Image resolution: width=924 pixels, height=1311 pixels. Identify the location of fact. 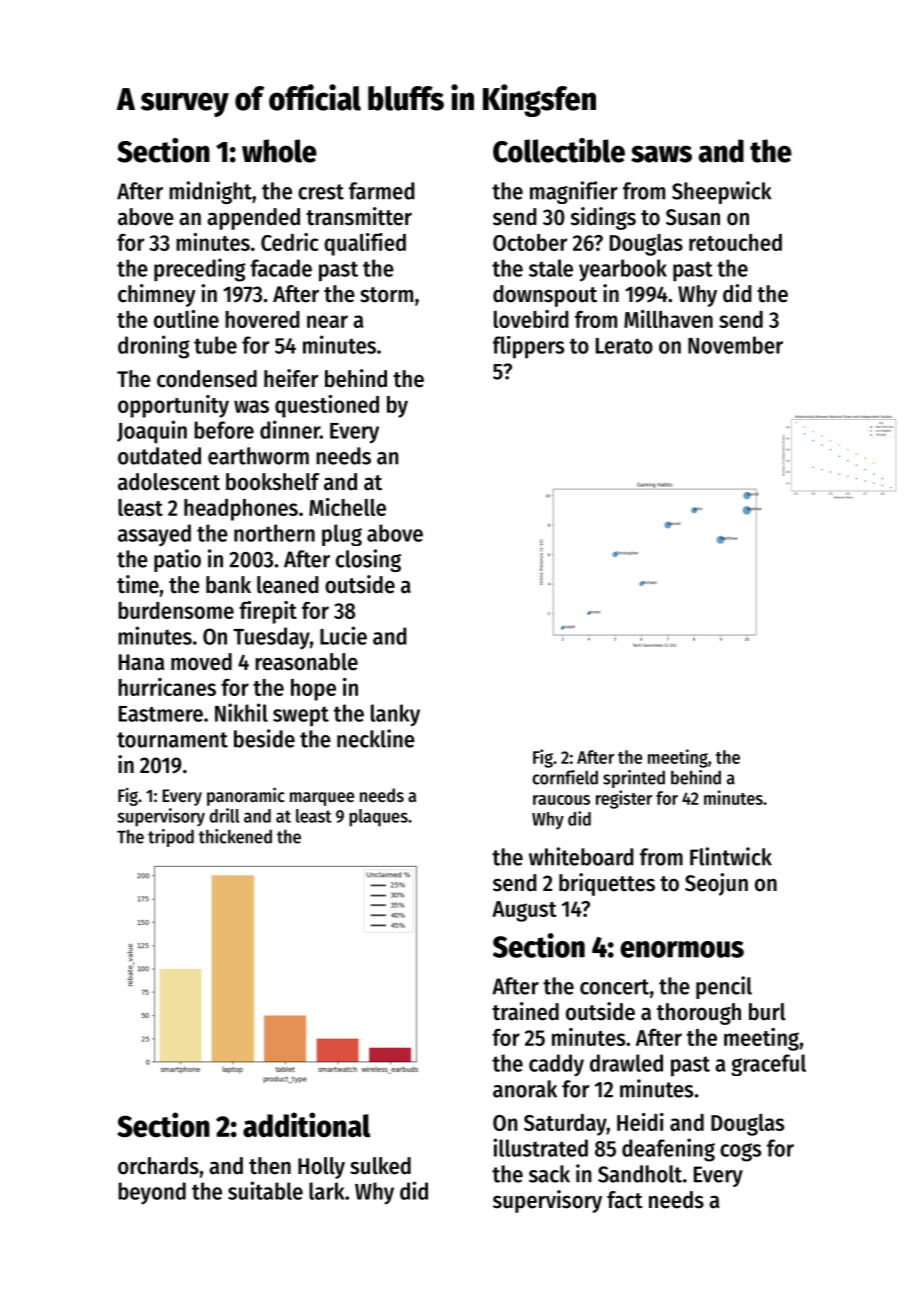
(625, 1200).
